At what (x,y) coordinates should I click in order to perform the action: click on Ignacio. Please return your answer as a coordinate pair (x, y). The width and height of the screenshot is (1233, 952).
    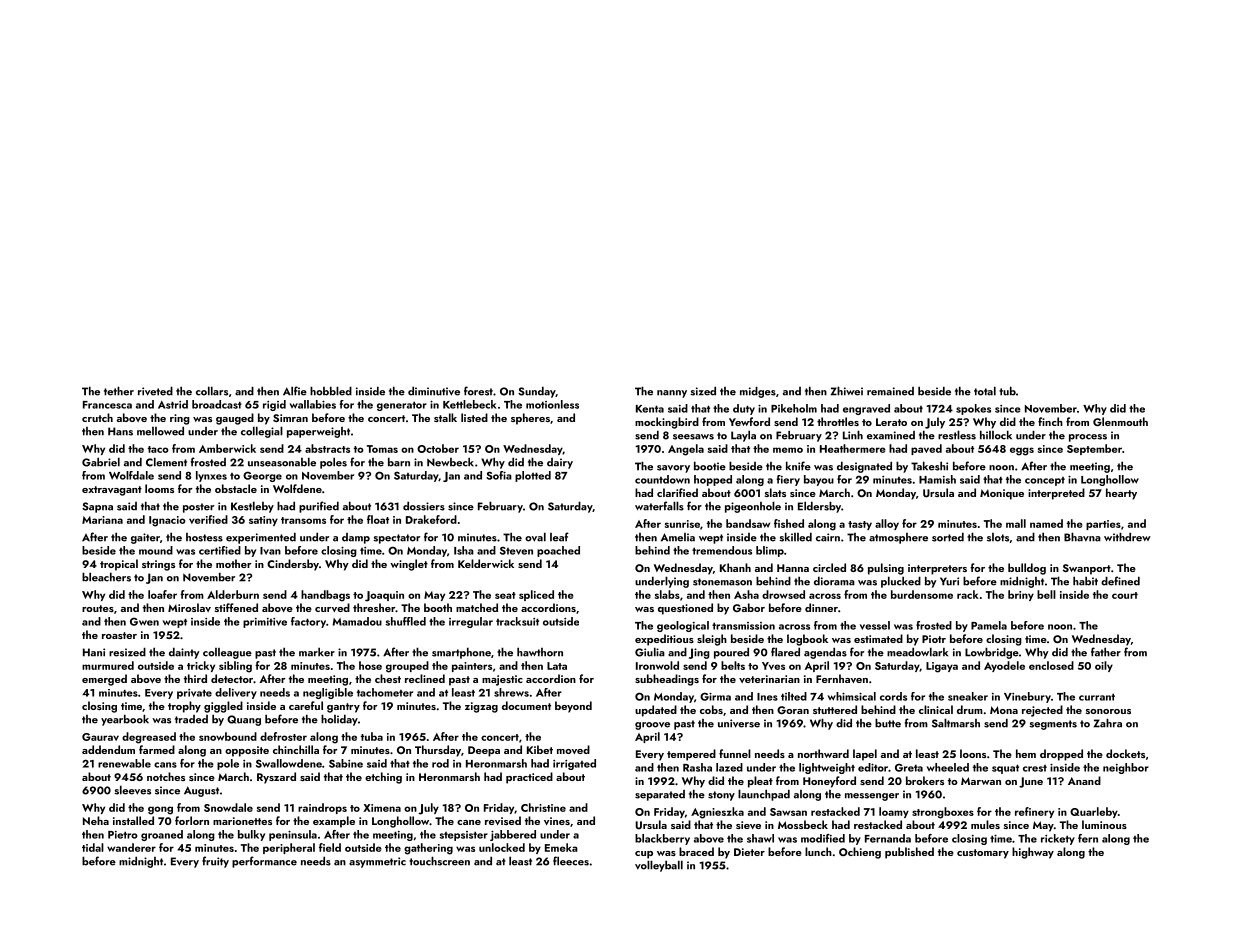
    Looking at the image, I should click on (167, 521).
